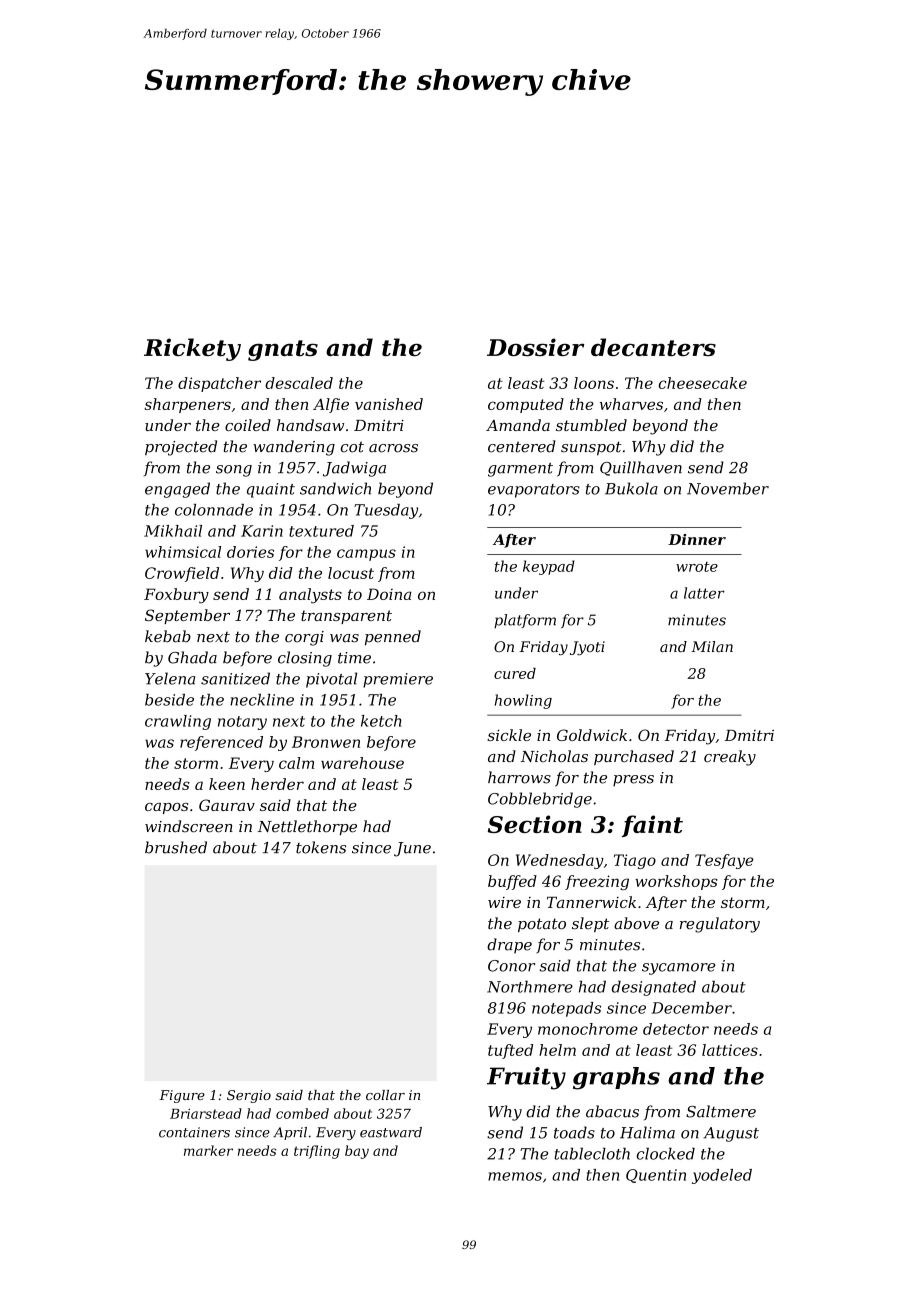 Image resolution: width=924 pixels, height=1314 pixels. What do you see at coordinates (192, 349) in the document?
I see `Rickety` at bounding box center [192, 349].
